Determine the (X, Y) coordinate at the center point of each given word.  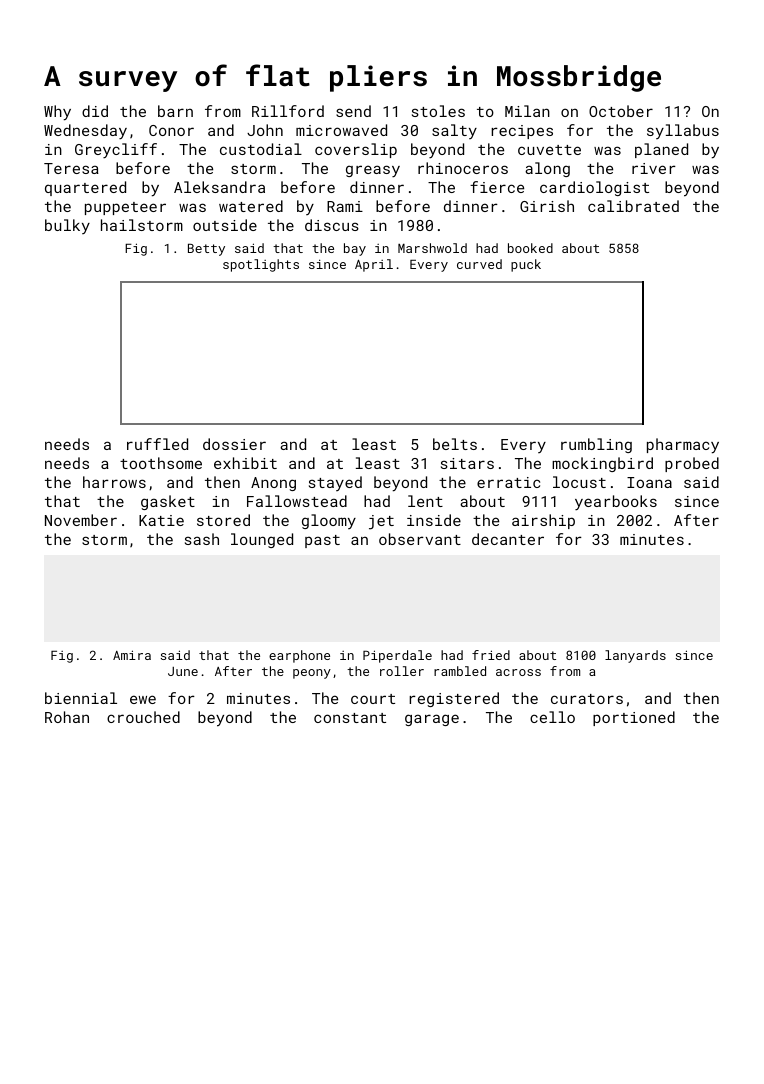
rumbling (596, 445)
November (81, 520)
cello (552, 717)
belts (455, 444)
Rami (345, 206)
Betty (206, 250)
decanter (508, 539)
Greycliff (116, 150)
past (322, 541)
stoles (438, 111)
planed (661, 150)
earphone (299, 656)
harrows (114, 482)
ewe (143, 699)
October (621, 111)
